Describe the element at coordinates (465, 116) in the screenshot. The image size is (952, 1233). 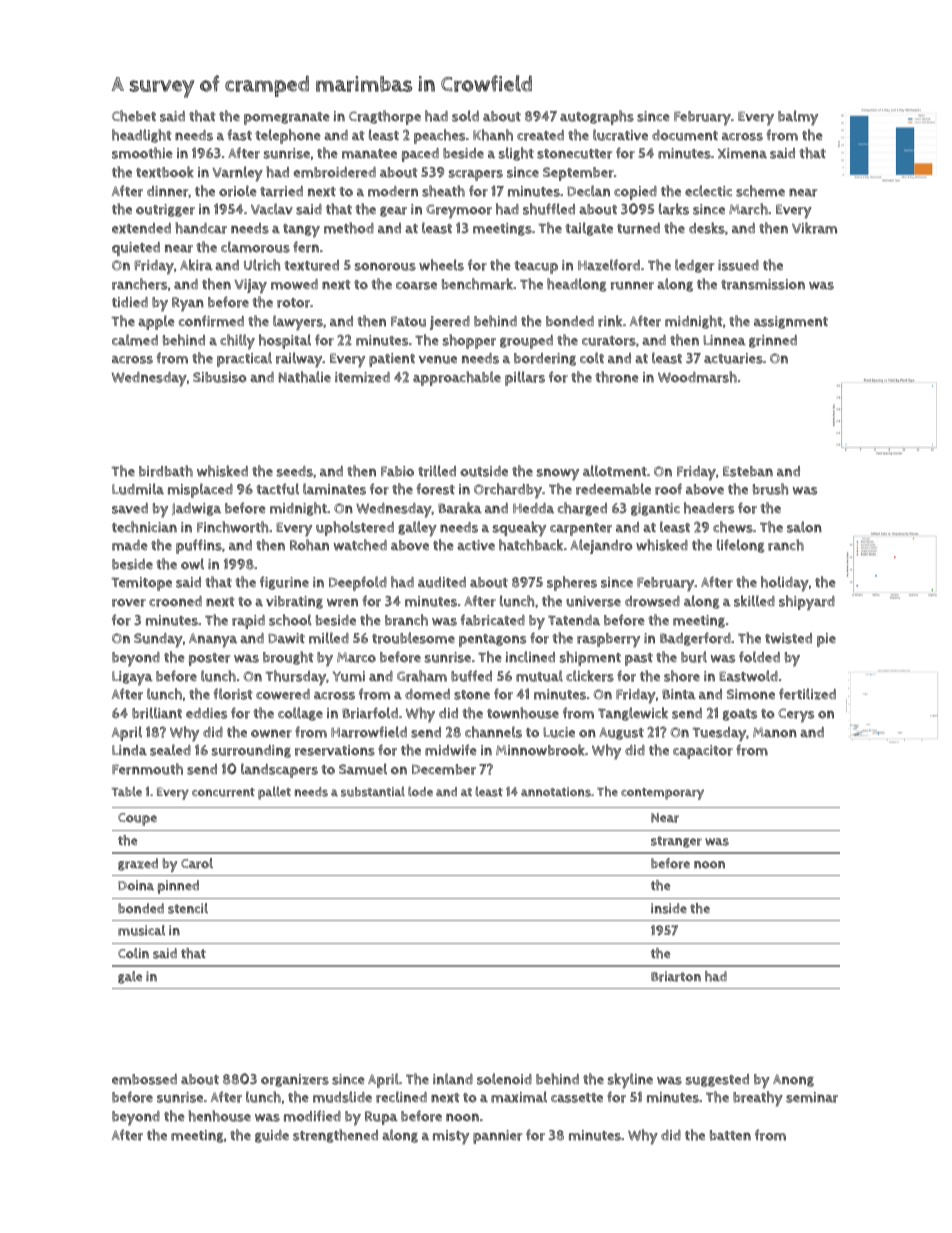
I see `sold` at that location.
